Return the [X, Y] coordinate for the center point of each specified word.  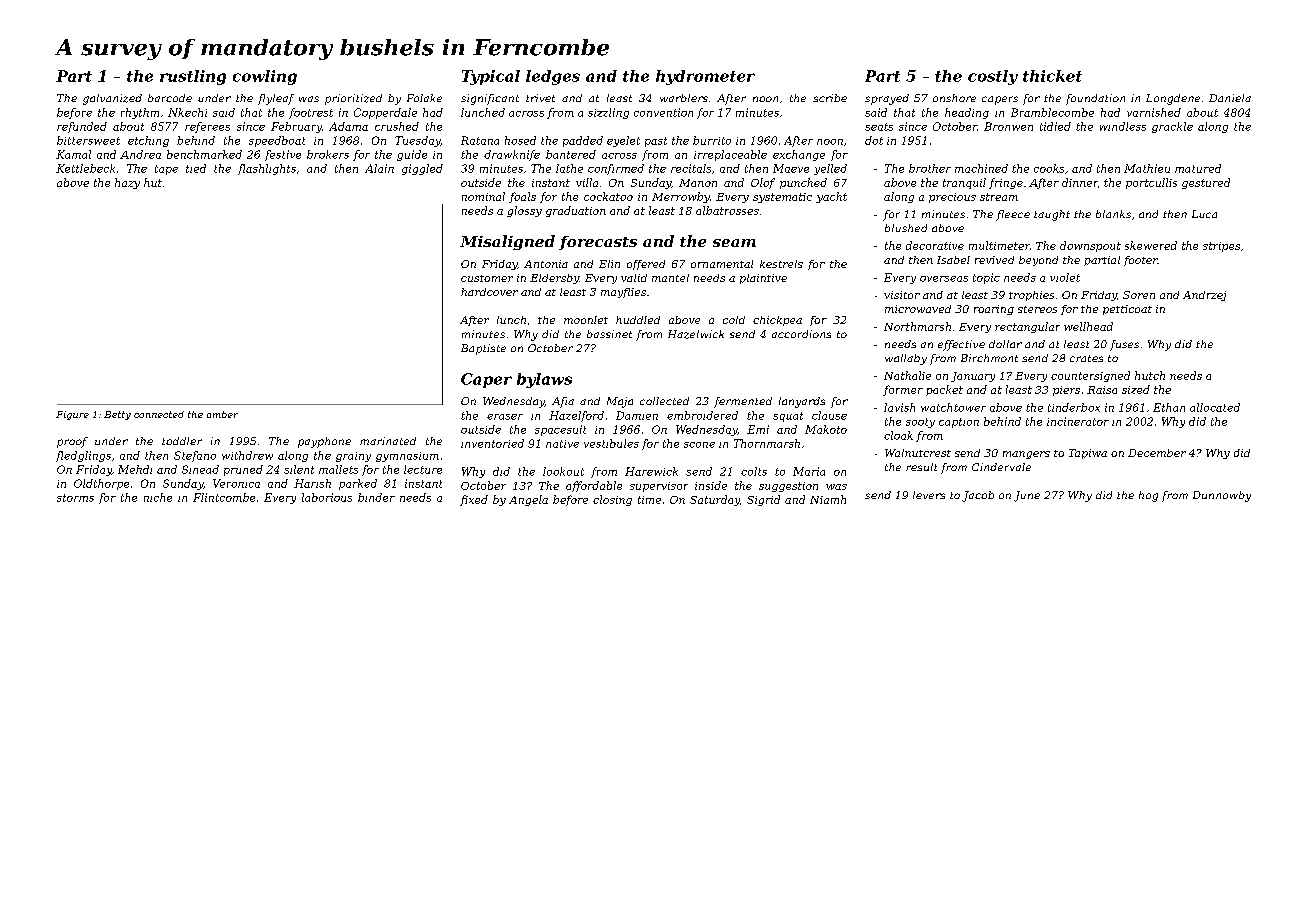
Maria [809, 471]
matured [1198, 168]
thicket [1052, 76]
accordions [801, 334]
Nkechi [187, 112]
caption [959, 423]
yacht [831, 197]
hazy [127, 183]
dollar [1005, 344]
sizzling [608, 113]
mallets [338, 469]
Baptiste [483, 349]
